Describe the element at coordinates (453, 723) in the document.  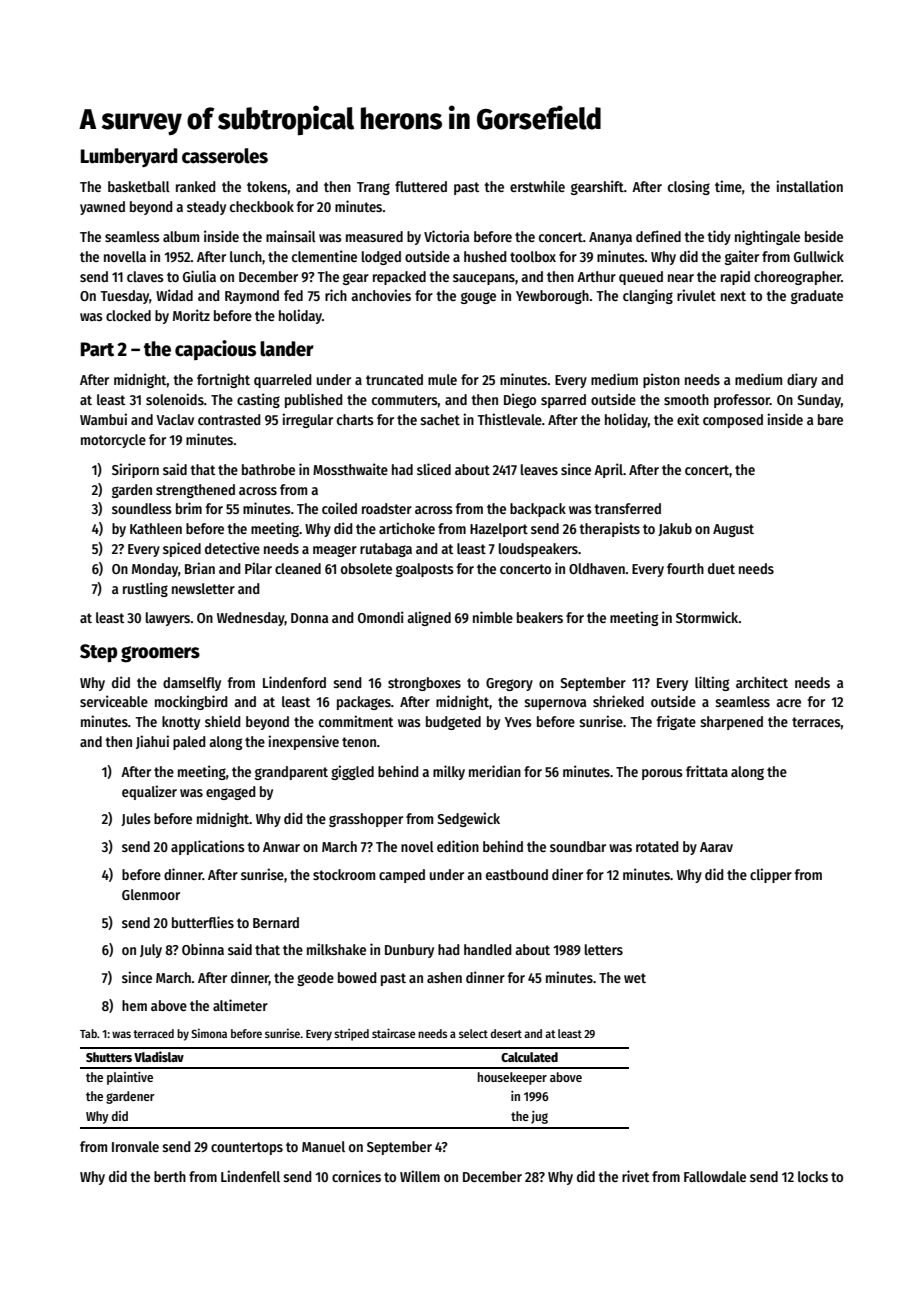
I see `budgeted` at that location.
